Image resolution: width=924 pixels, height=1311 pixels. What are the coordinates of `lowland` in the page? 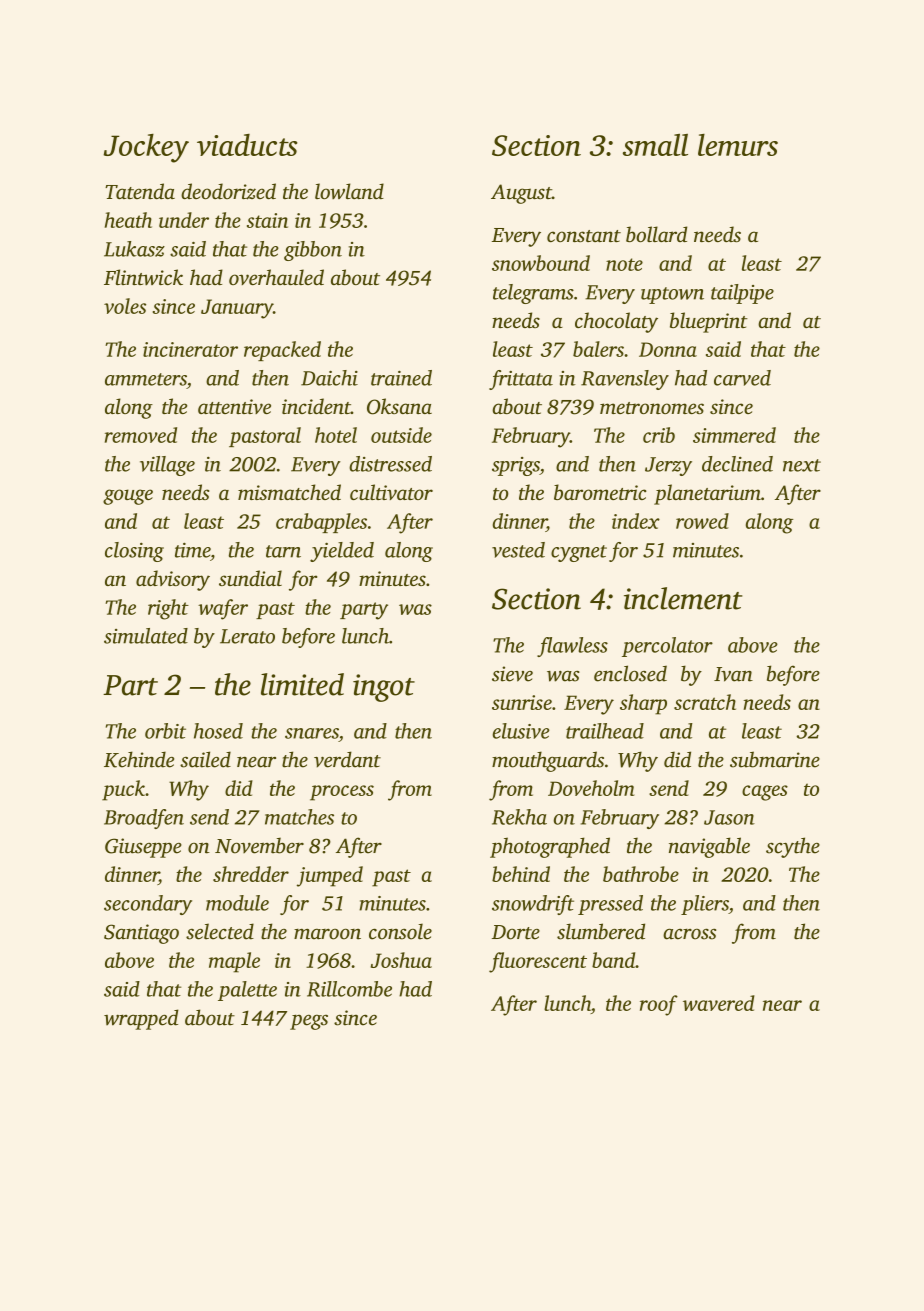 It's located at (349, 191).
